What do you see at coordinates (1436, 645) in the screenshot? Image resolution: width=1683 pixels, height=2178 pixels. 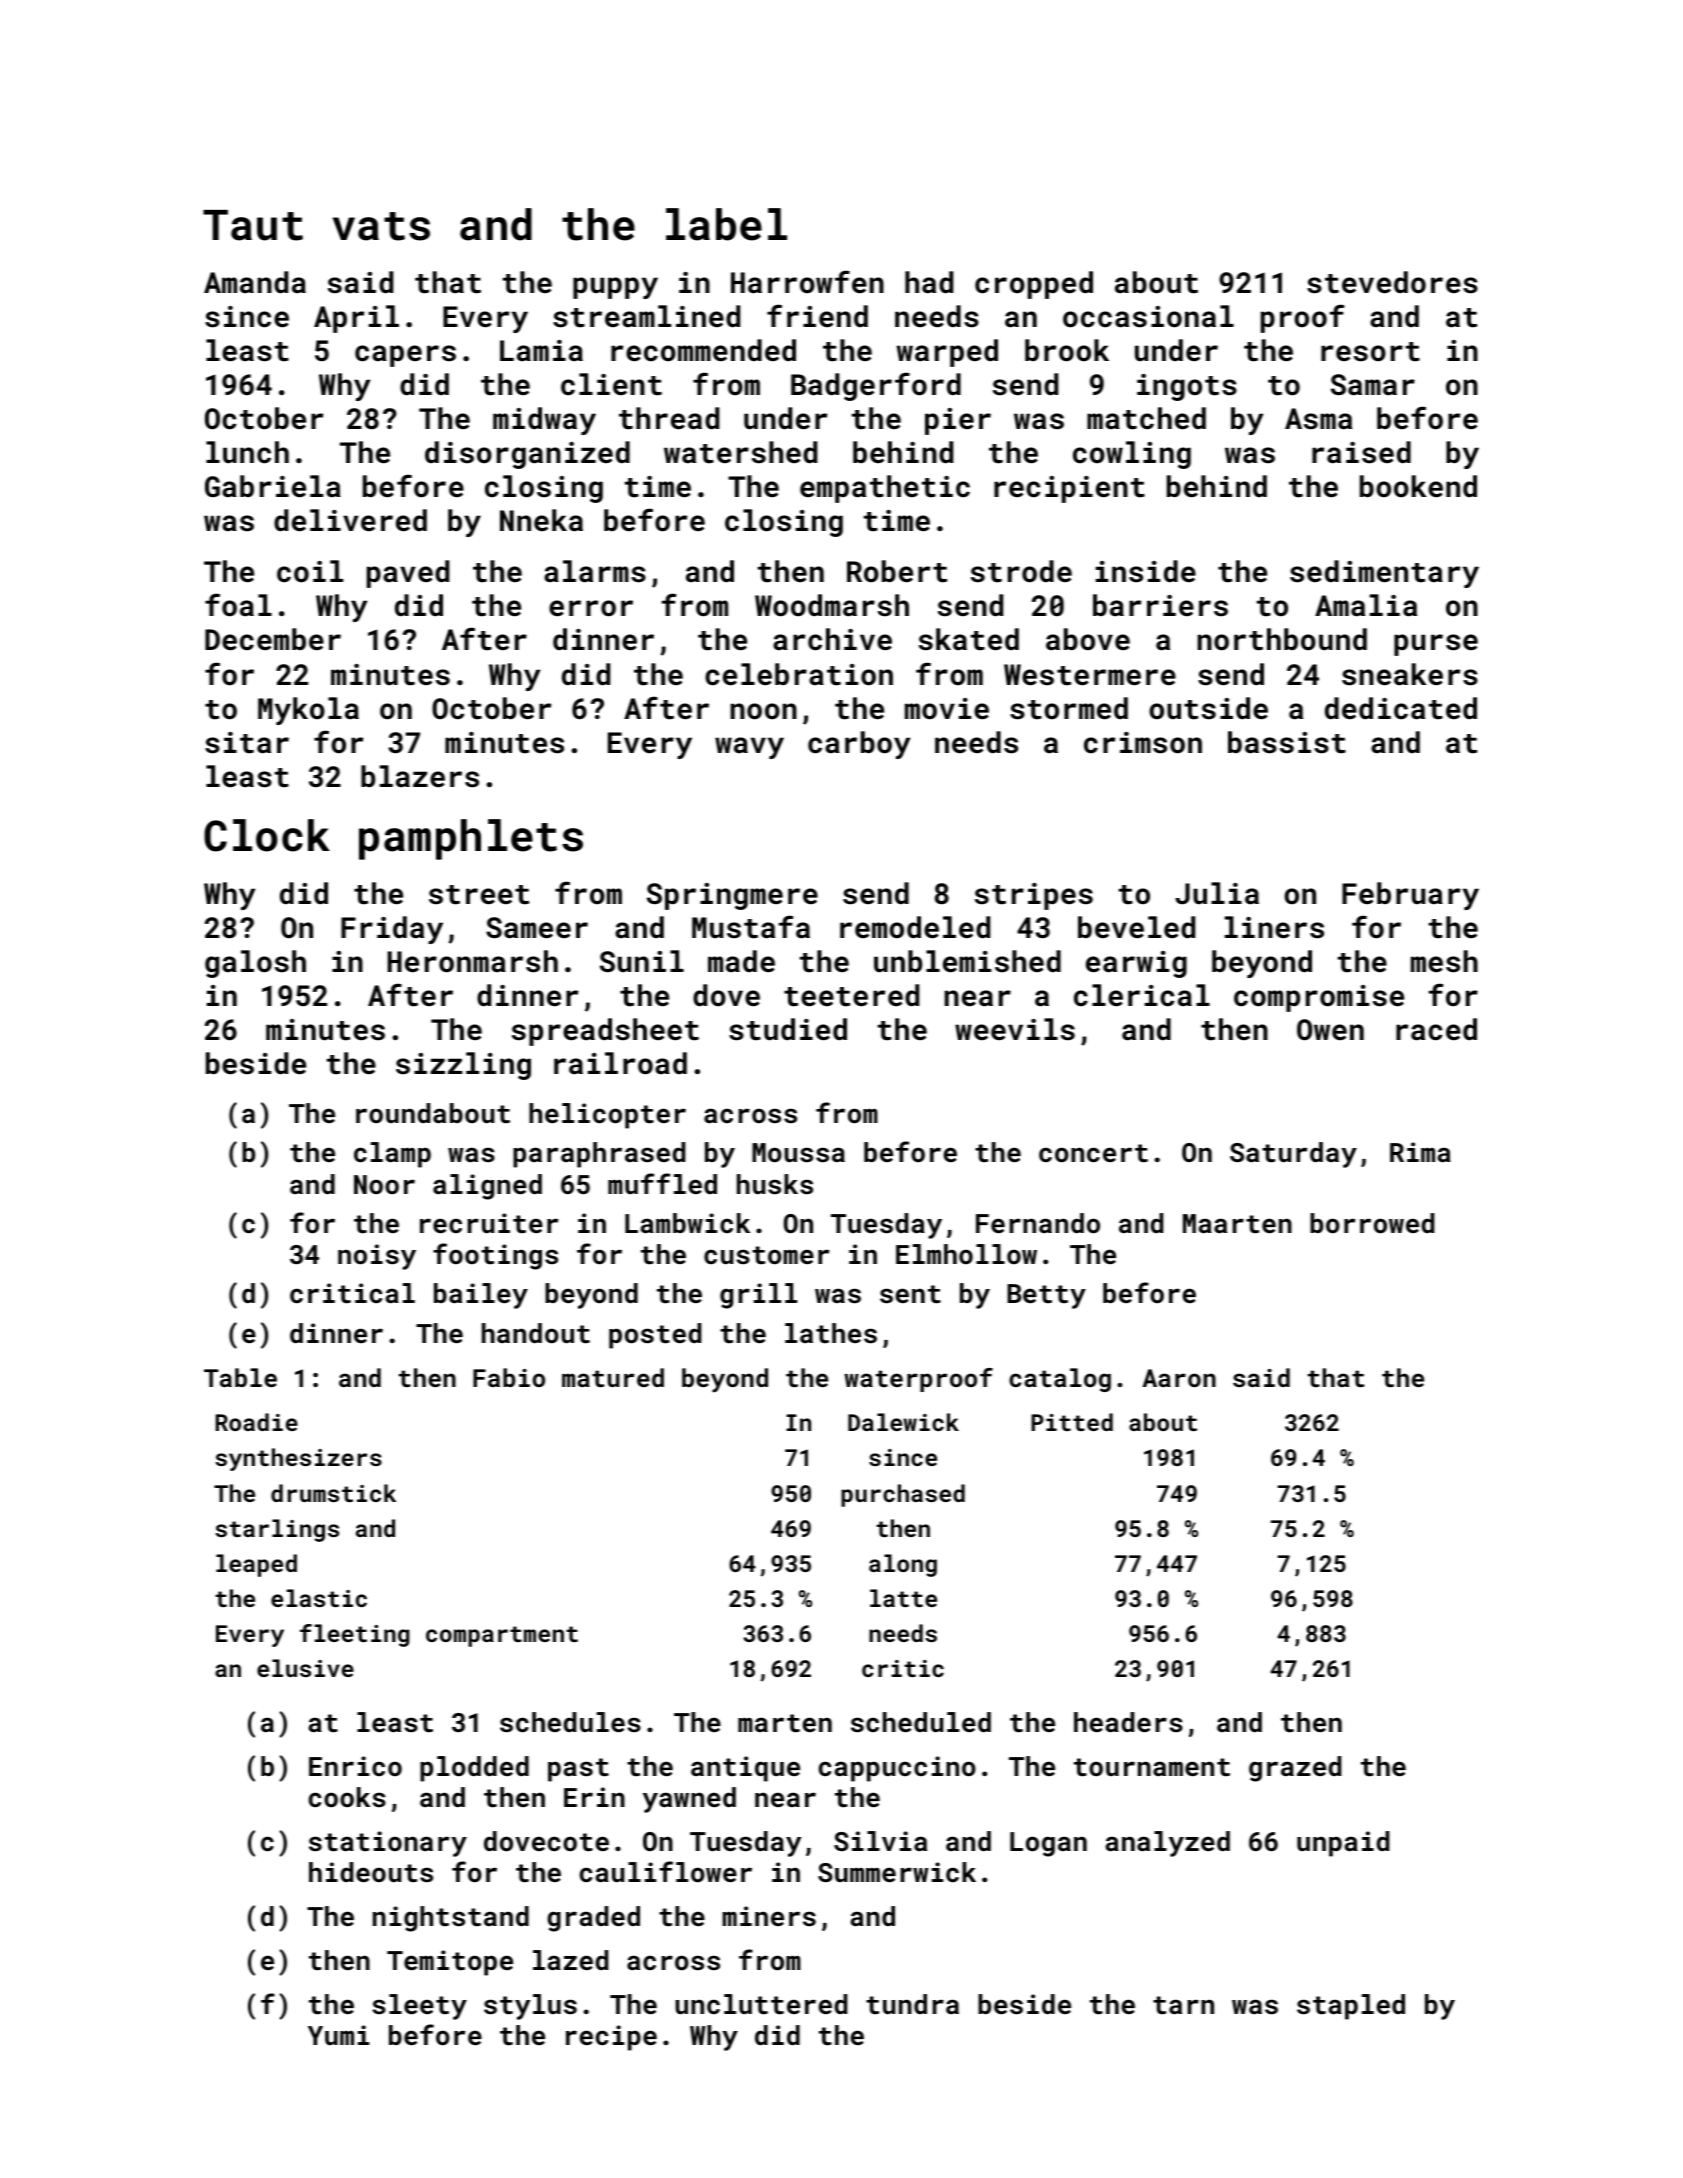 I see `purse` at bounding box center [1436, 645].
